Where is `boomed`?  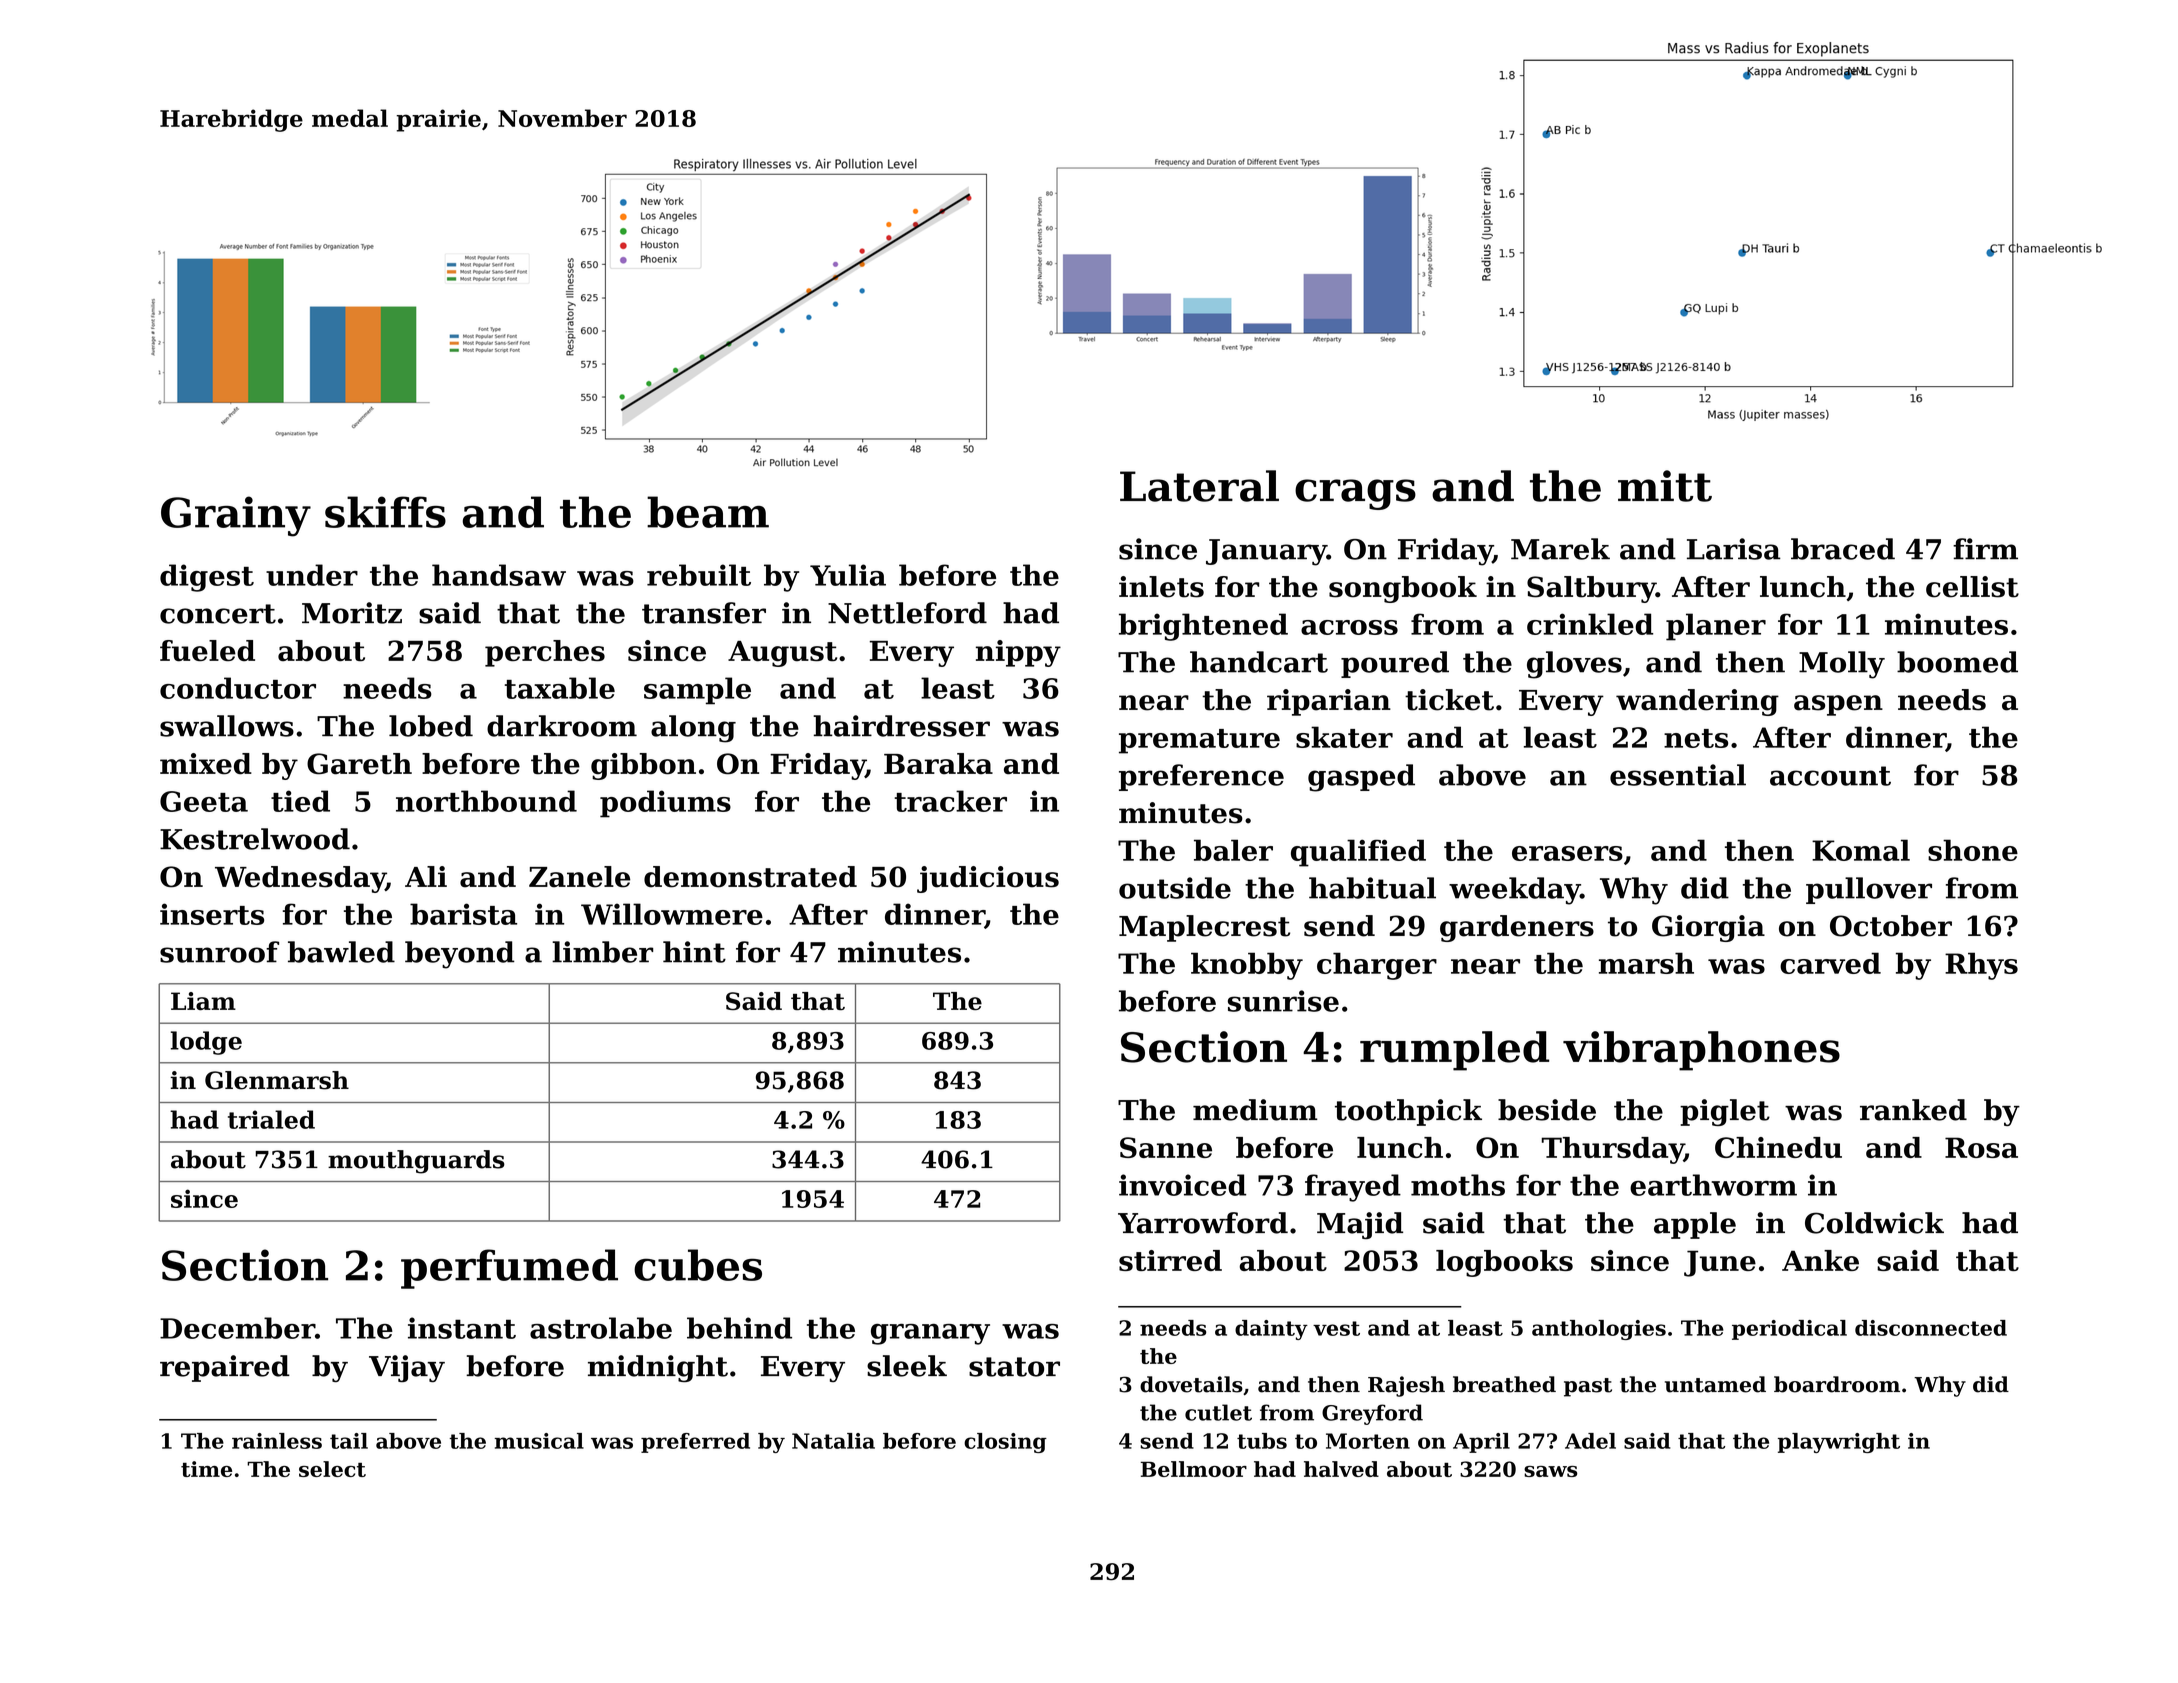
boomed is located at coordinates (1957, 662).
